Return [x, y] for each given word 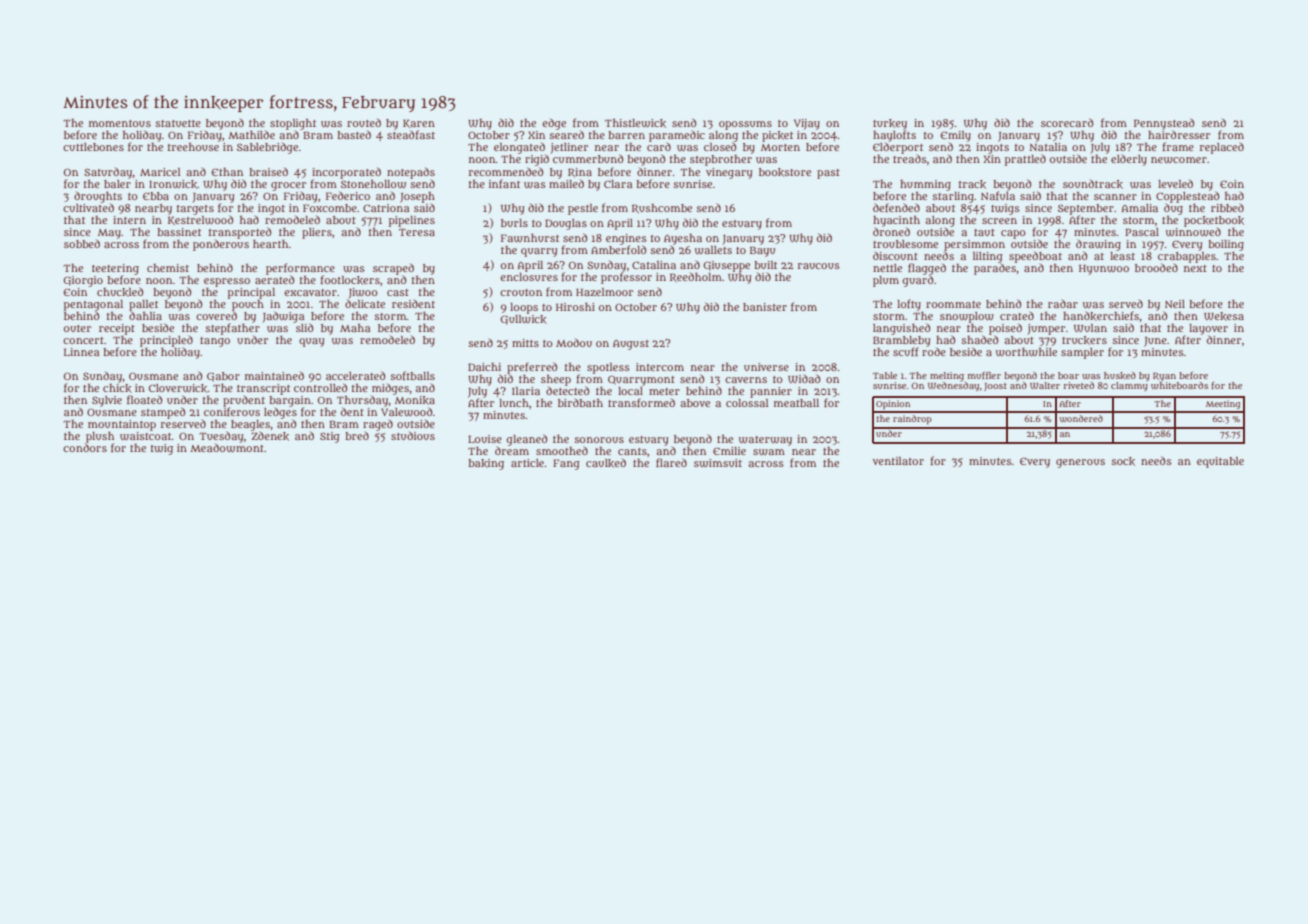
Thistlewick [635, 123]
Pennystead [1164, 124]
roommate [953, 304]
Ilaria [526, 391]
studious [413, 436]
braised [268, 172]
